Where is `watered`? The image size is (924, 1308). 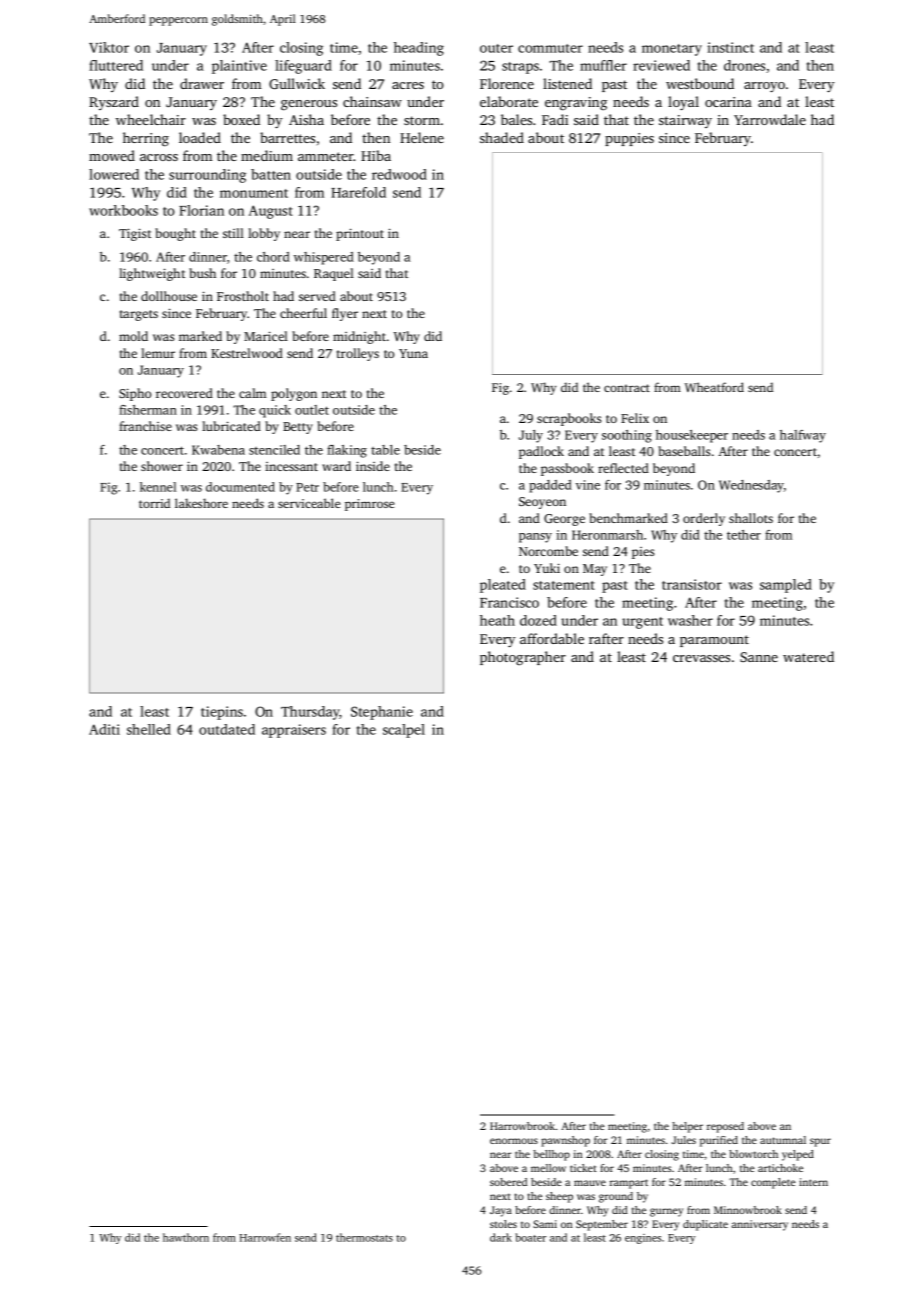 watered is located at coordinates (808, 656).
